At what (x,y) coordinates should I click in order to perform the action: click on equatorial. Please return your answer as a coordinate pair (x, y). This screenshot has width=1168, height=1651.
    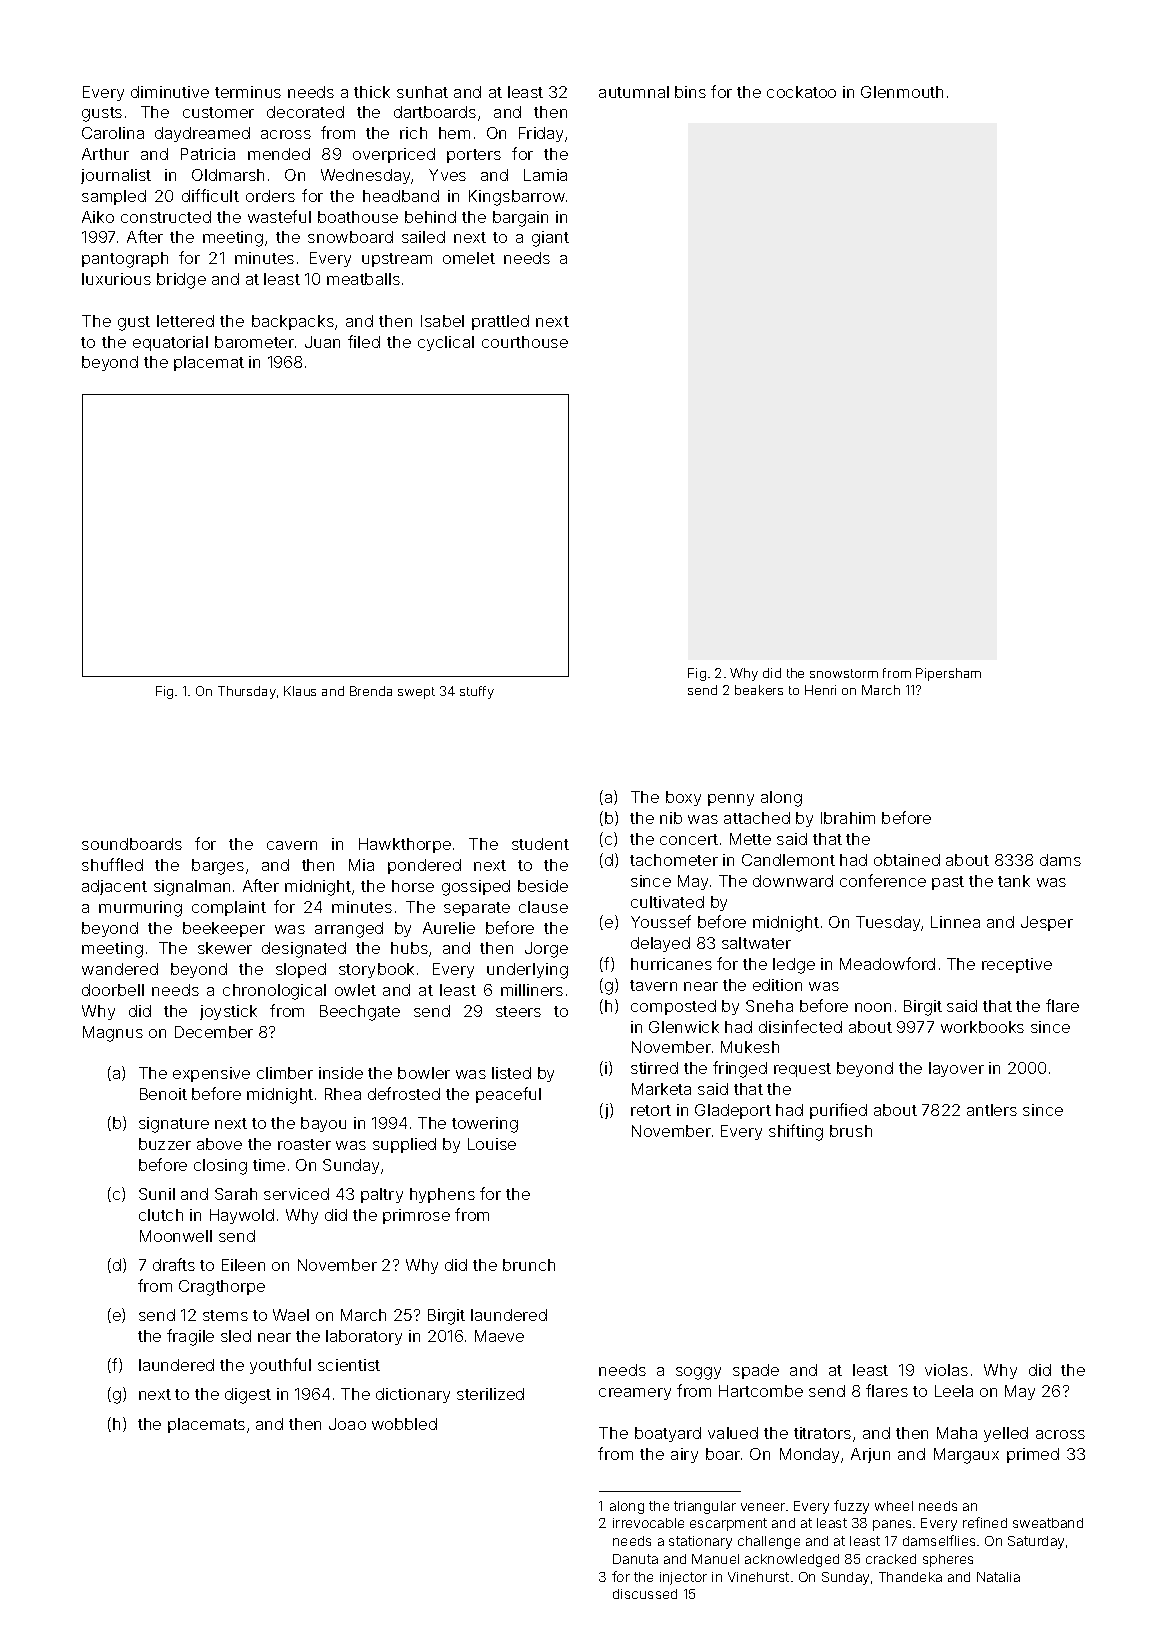
    Looking at the image, I should click on (170, 343).
